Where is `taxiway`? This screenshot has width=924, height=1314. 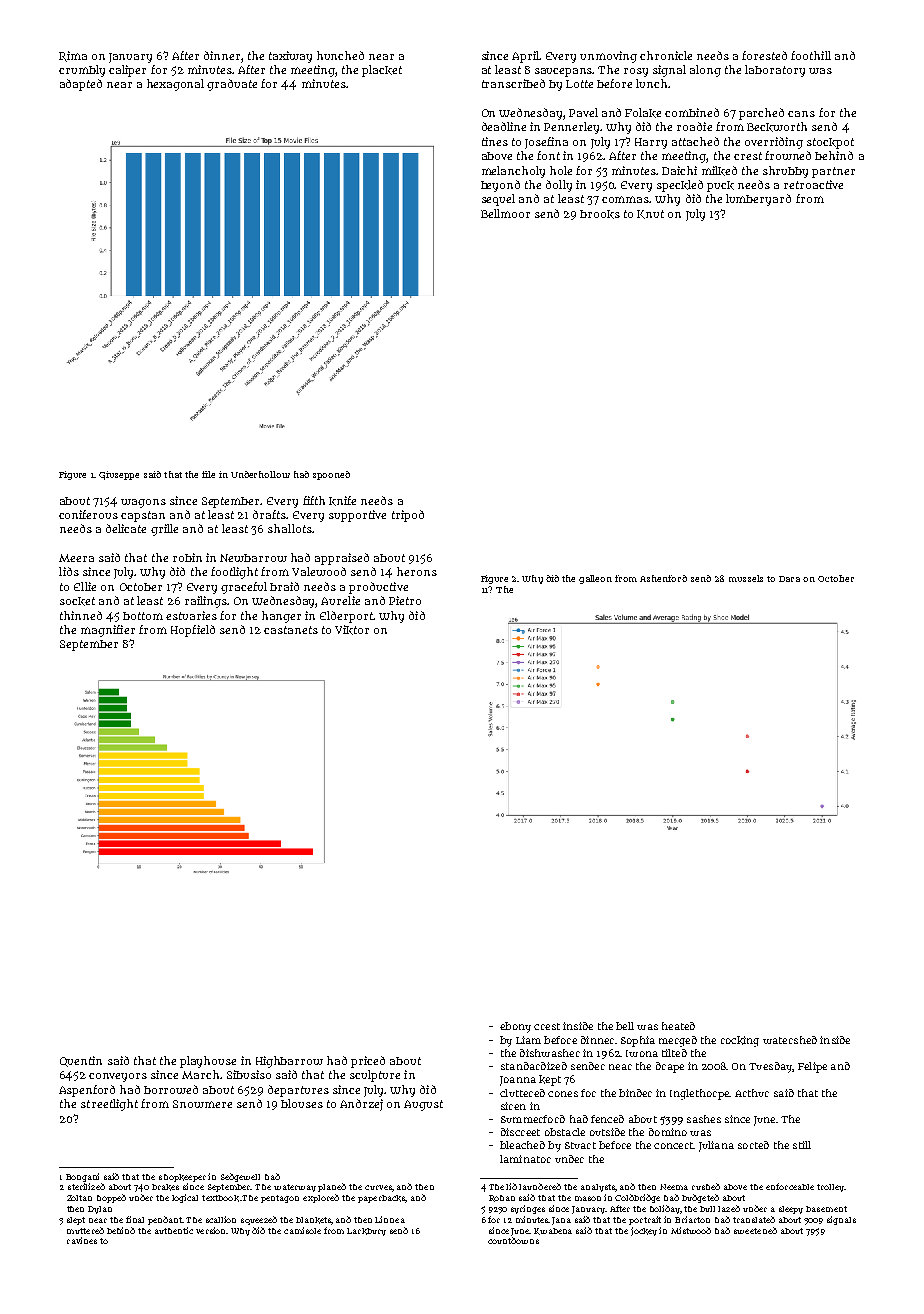
taxiway is located at coordinates (290, 57).
